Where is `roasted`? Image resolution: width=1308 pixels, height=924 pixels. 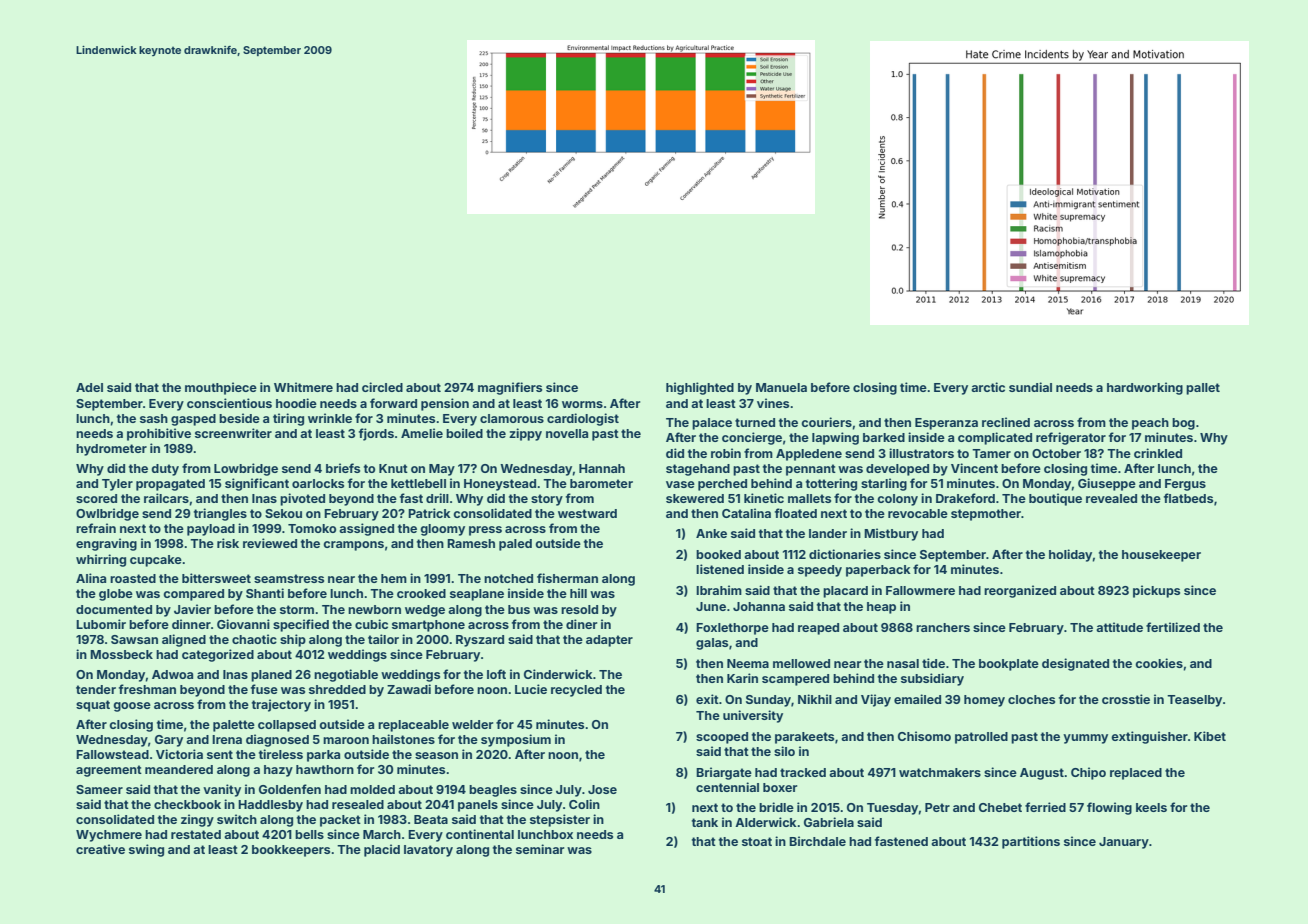
roasted is located at coordinates (133, 578).
